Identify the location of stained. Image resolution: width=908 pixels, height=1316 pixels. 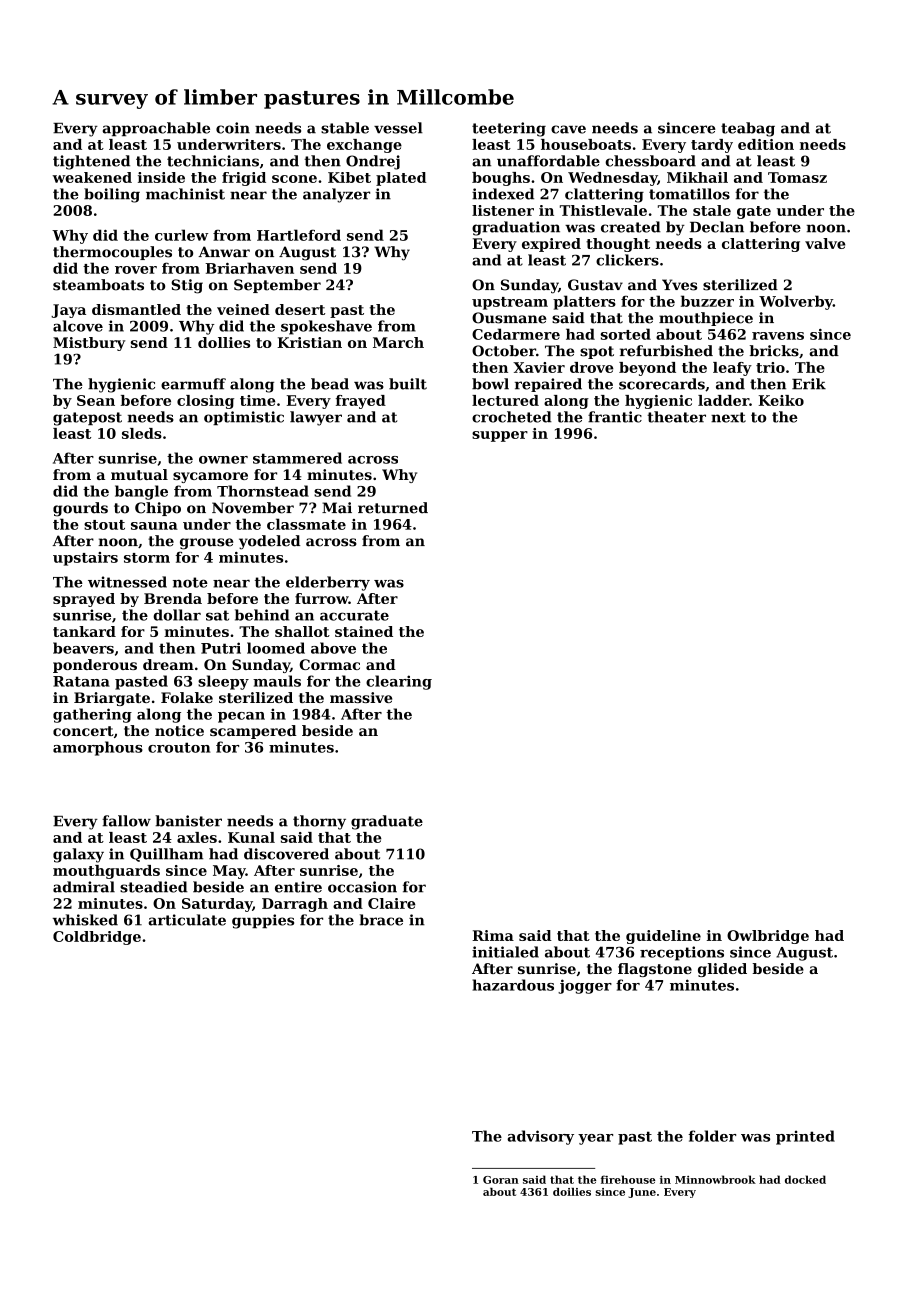
(364, 631).
